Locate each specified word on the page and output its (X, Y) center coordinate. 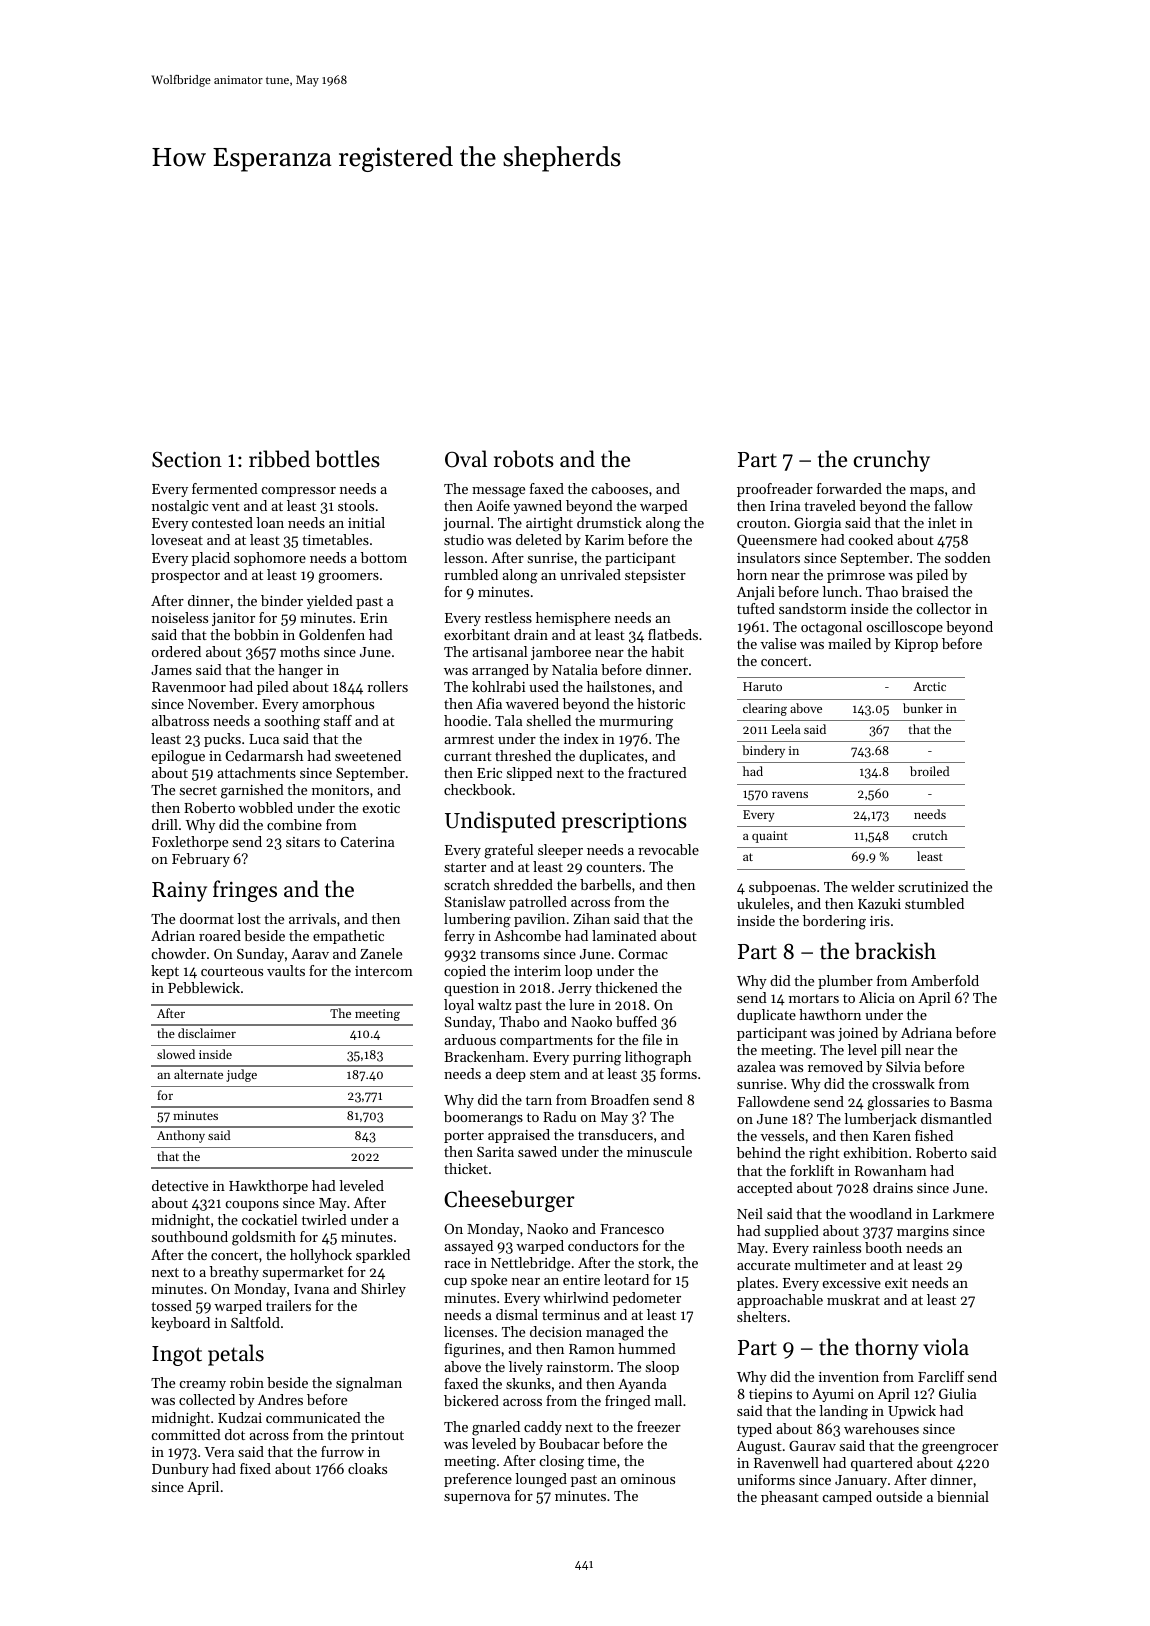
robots (524, 459)
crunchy (891, 461)
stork (654, 1262)
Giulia (958, 1393)
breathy (234, 1273)
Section (187, 459)
